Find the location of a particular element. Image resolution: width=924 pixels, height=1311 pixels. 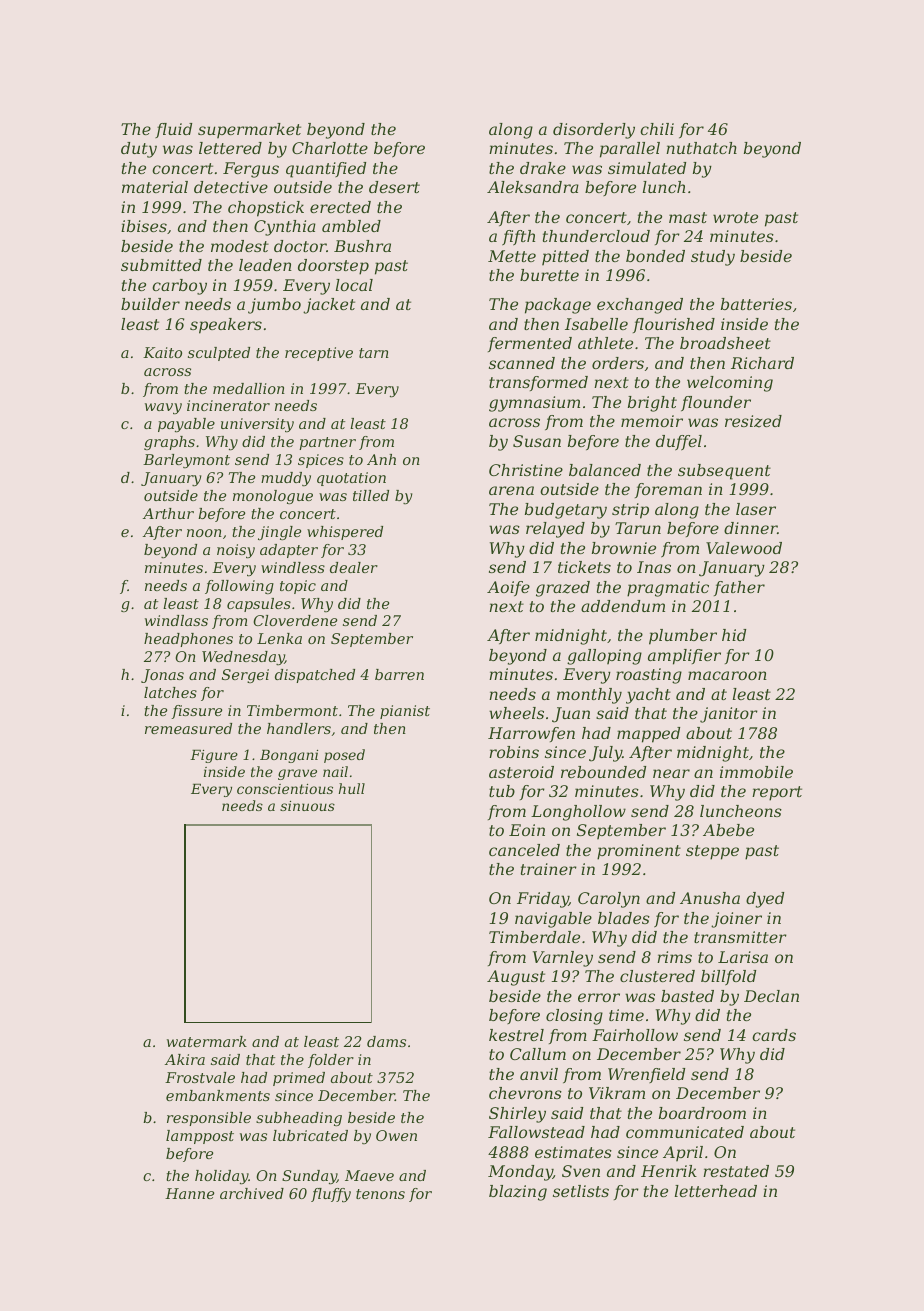

robins is located at coordinates (514, 752).
